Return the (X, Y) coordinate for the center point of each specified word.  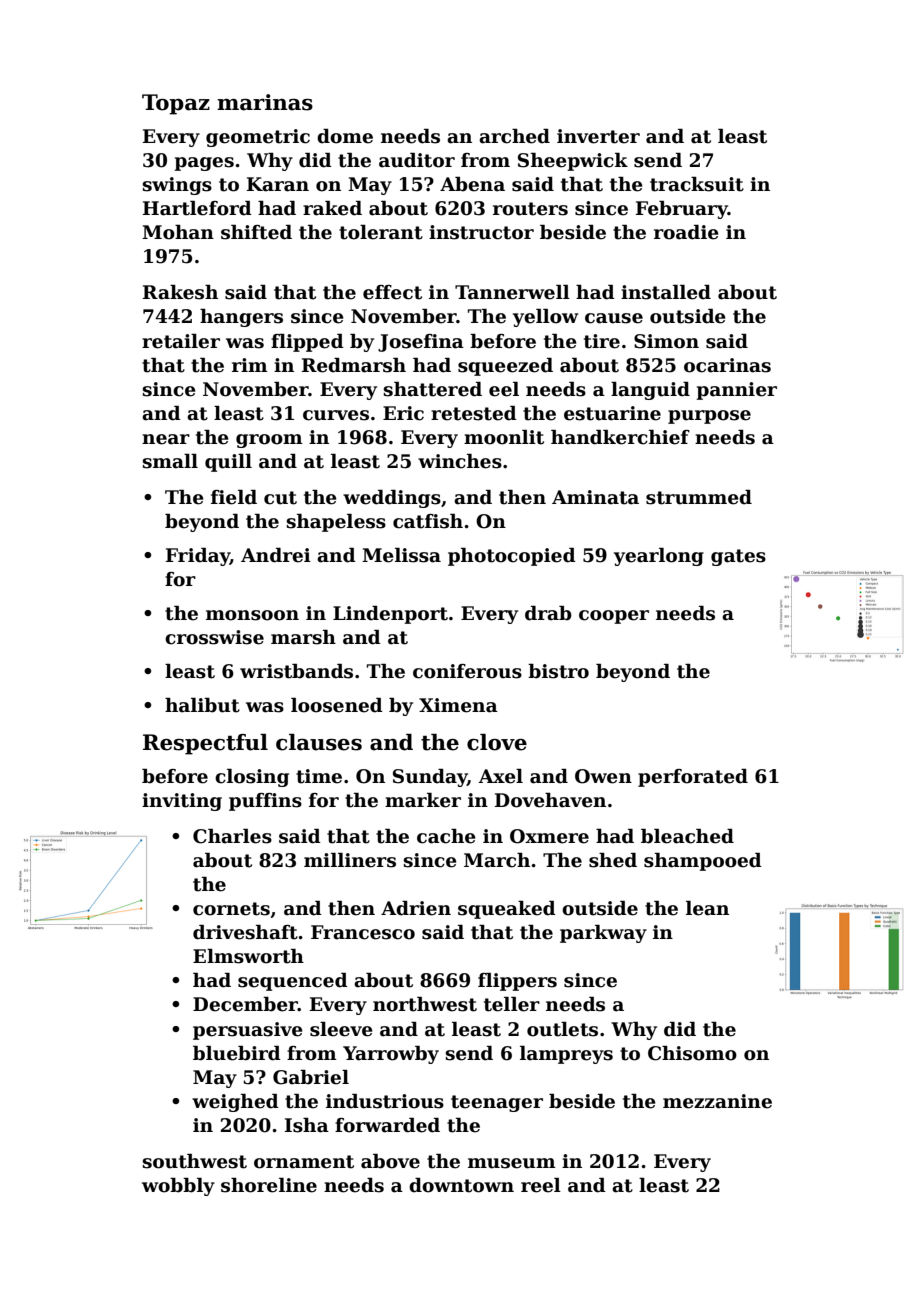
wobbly (178, 1187)
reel (541, 1185)
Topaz (176, 104)
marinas (265, 102)
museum (512, 1163)
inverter (598, 136)
